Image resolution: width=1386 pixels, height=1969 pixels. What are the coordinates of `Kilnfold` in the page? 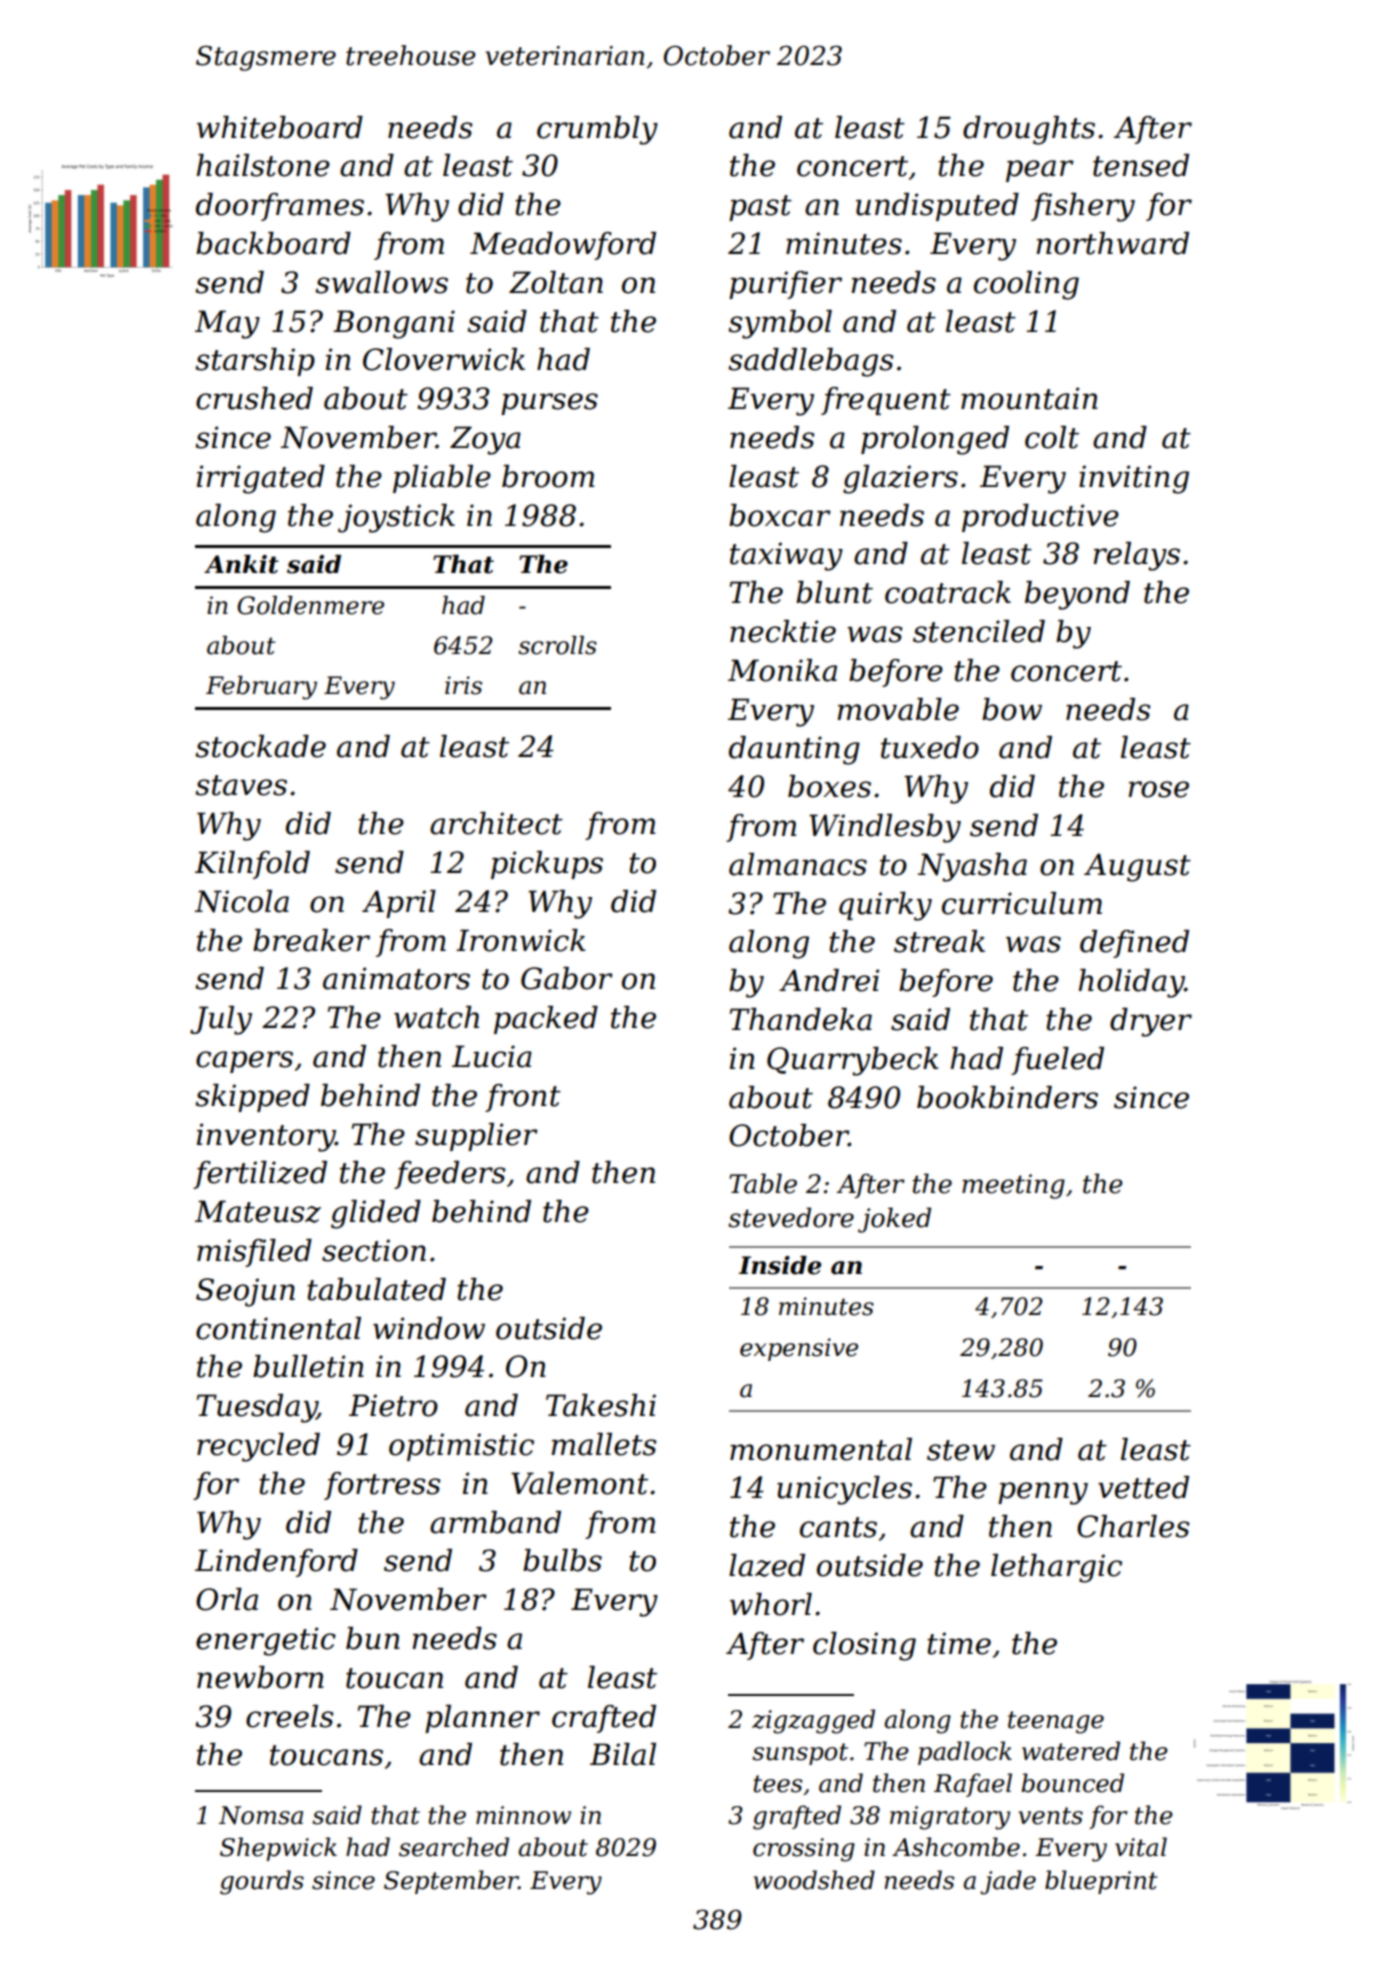 It's located at (252, 865).
